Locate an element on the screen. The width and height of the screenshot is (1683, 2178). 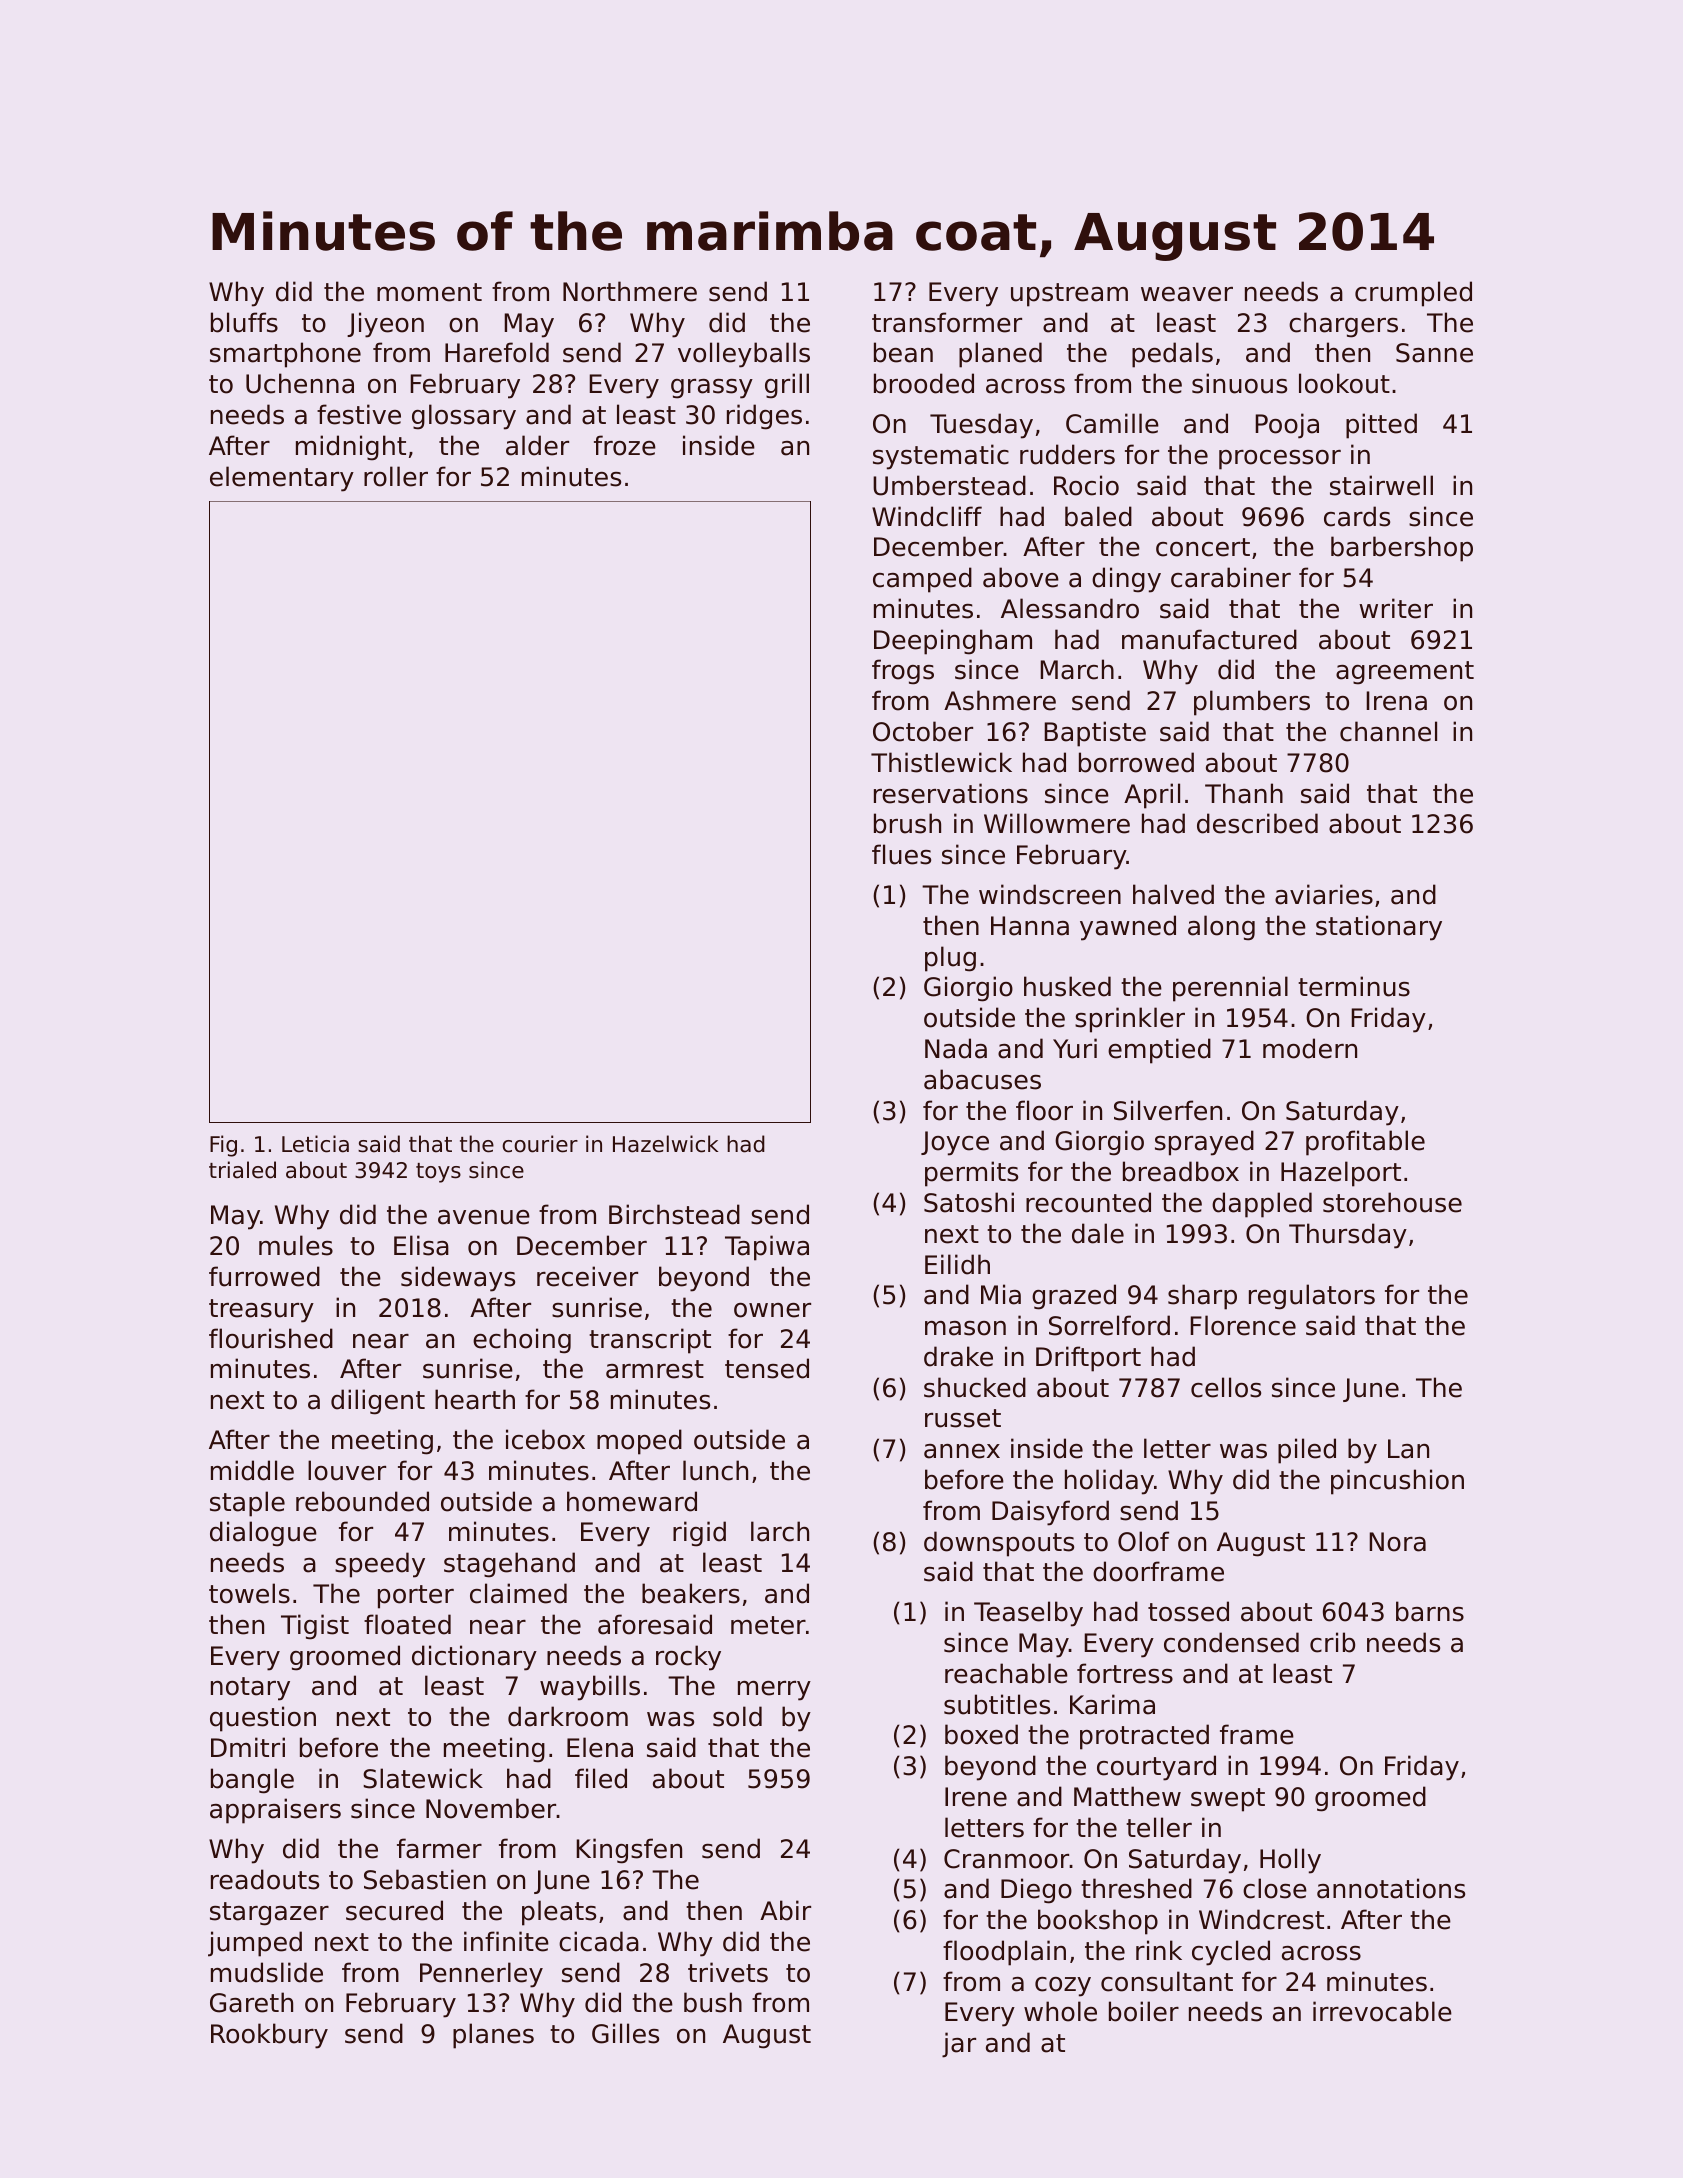
weaver is located at coordinates (1187, 294).
